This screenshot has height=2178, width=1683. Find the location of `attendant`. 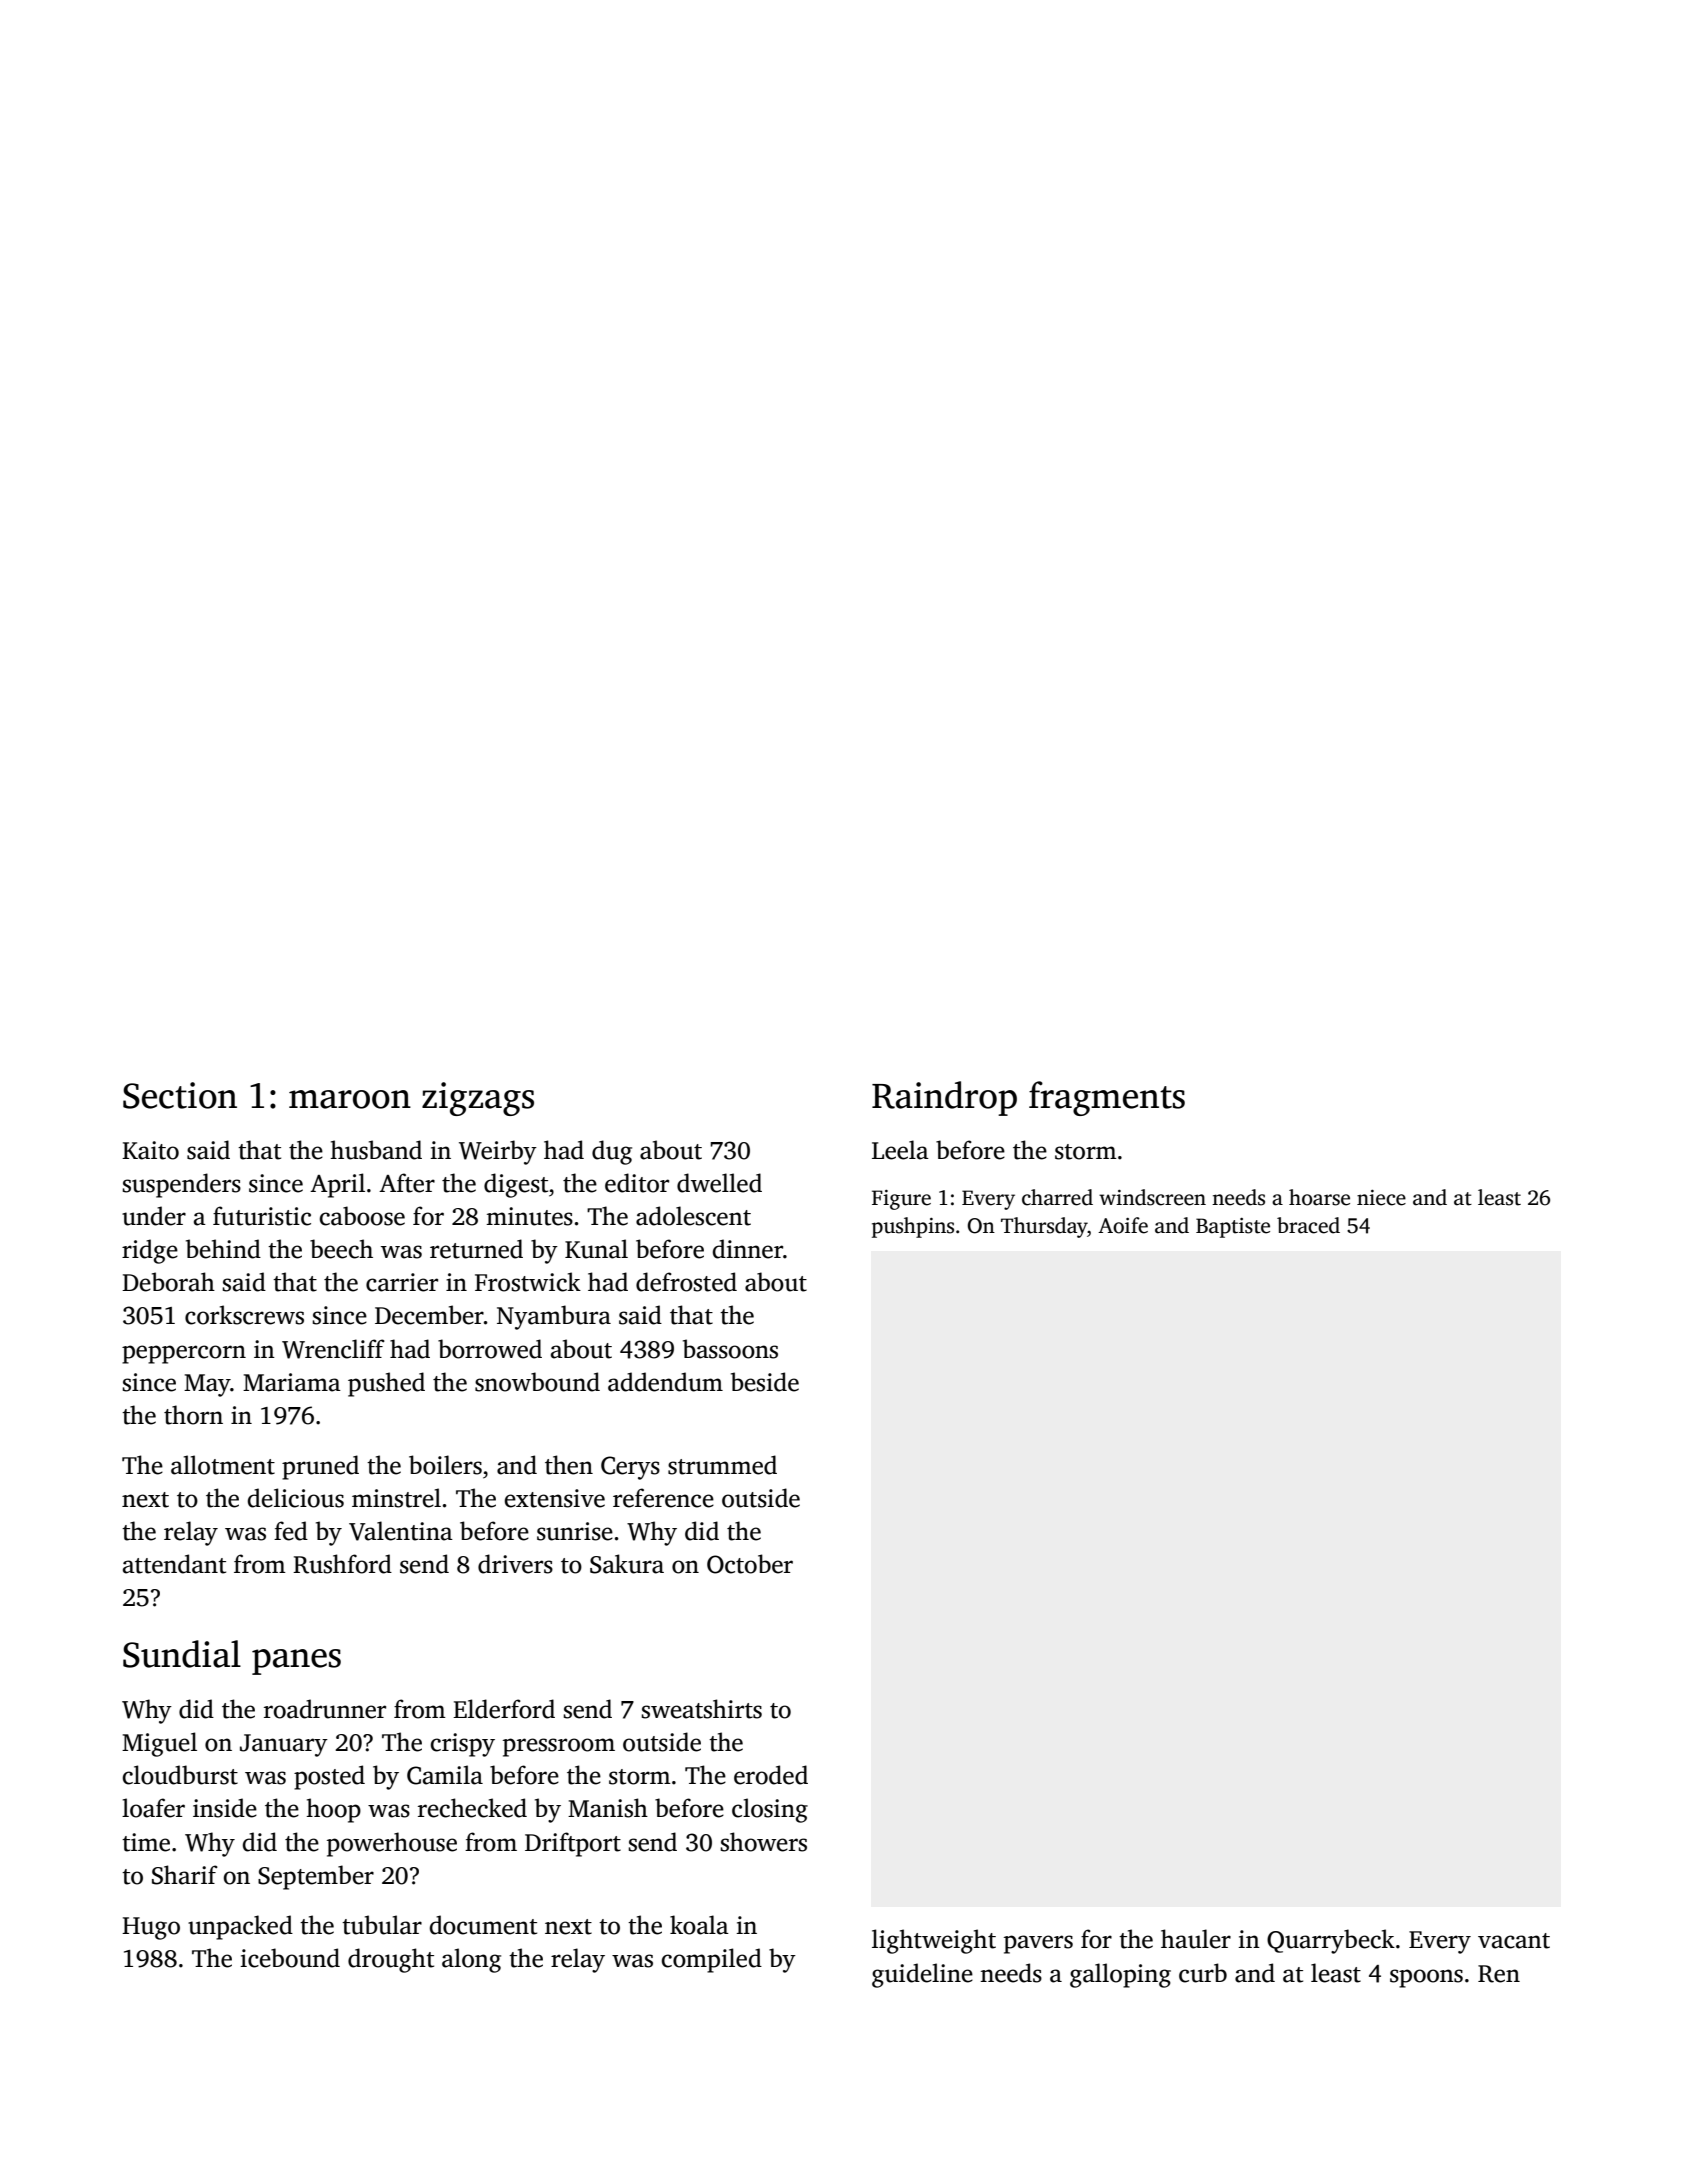

attendant is located at coordinates (174, 1564).
